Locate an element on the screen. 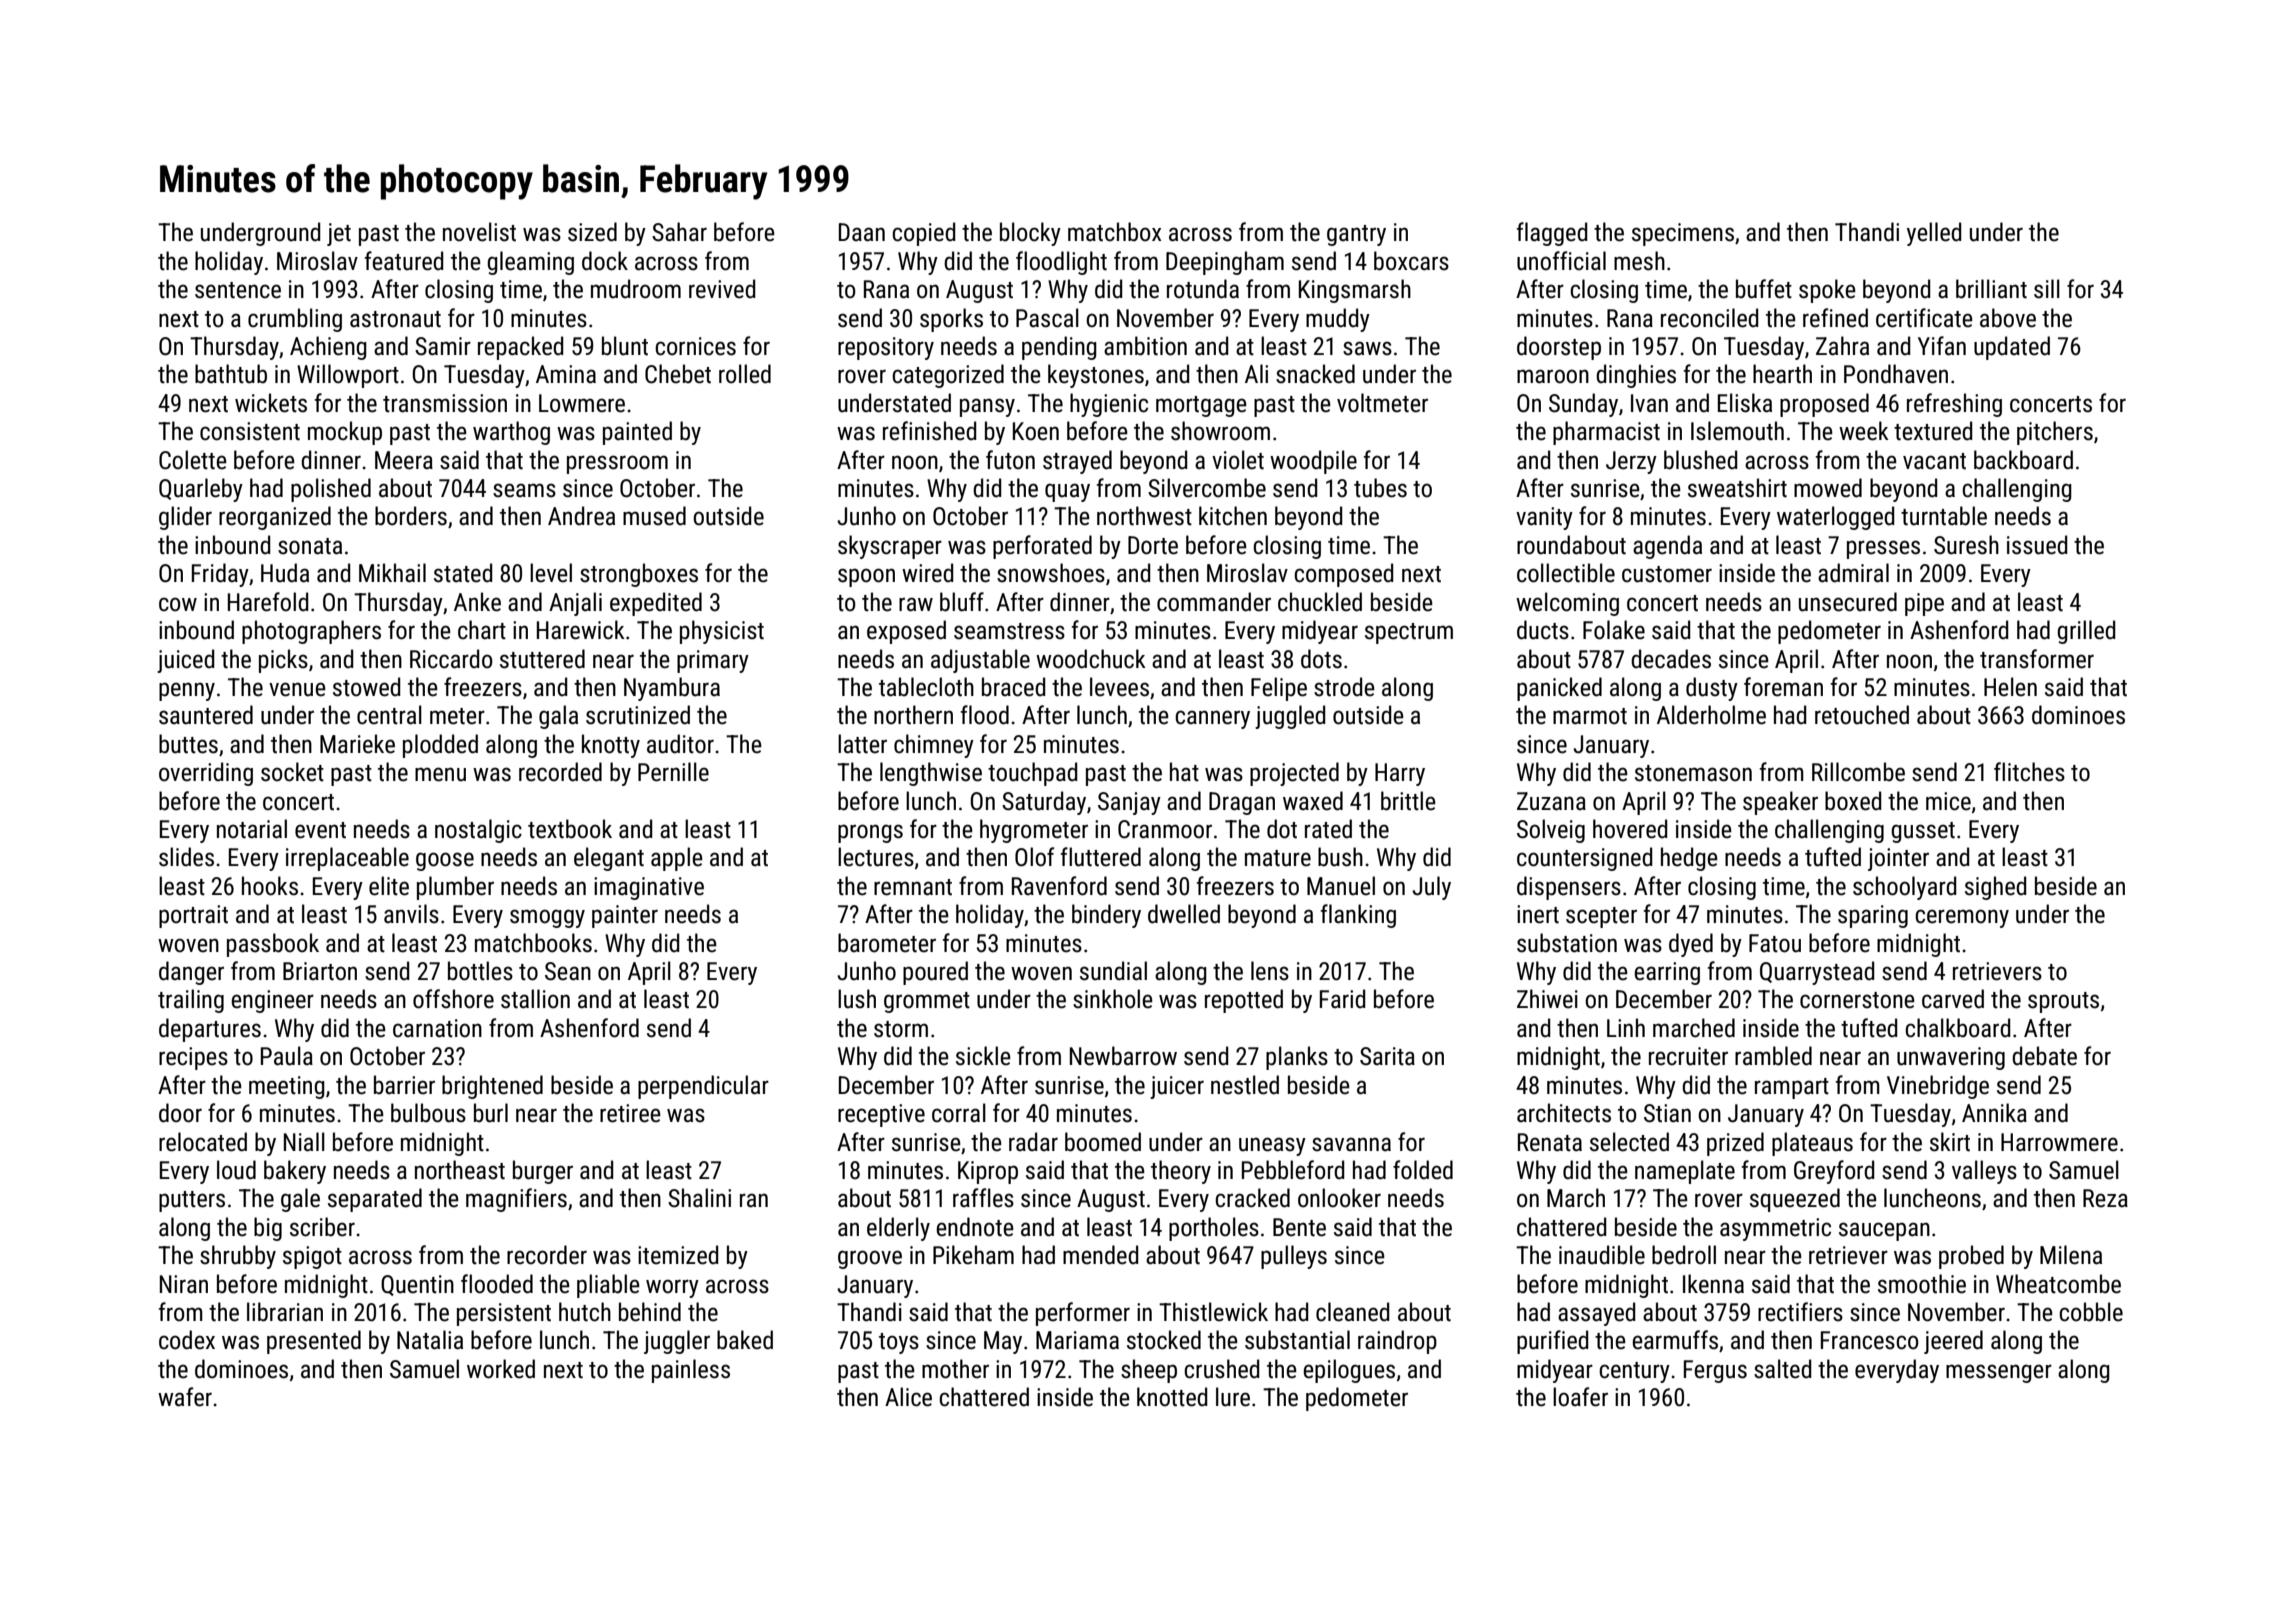 This screenshot has width=2292, height=1620. Daan is located at coordinates (862, 232).
